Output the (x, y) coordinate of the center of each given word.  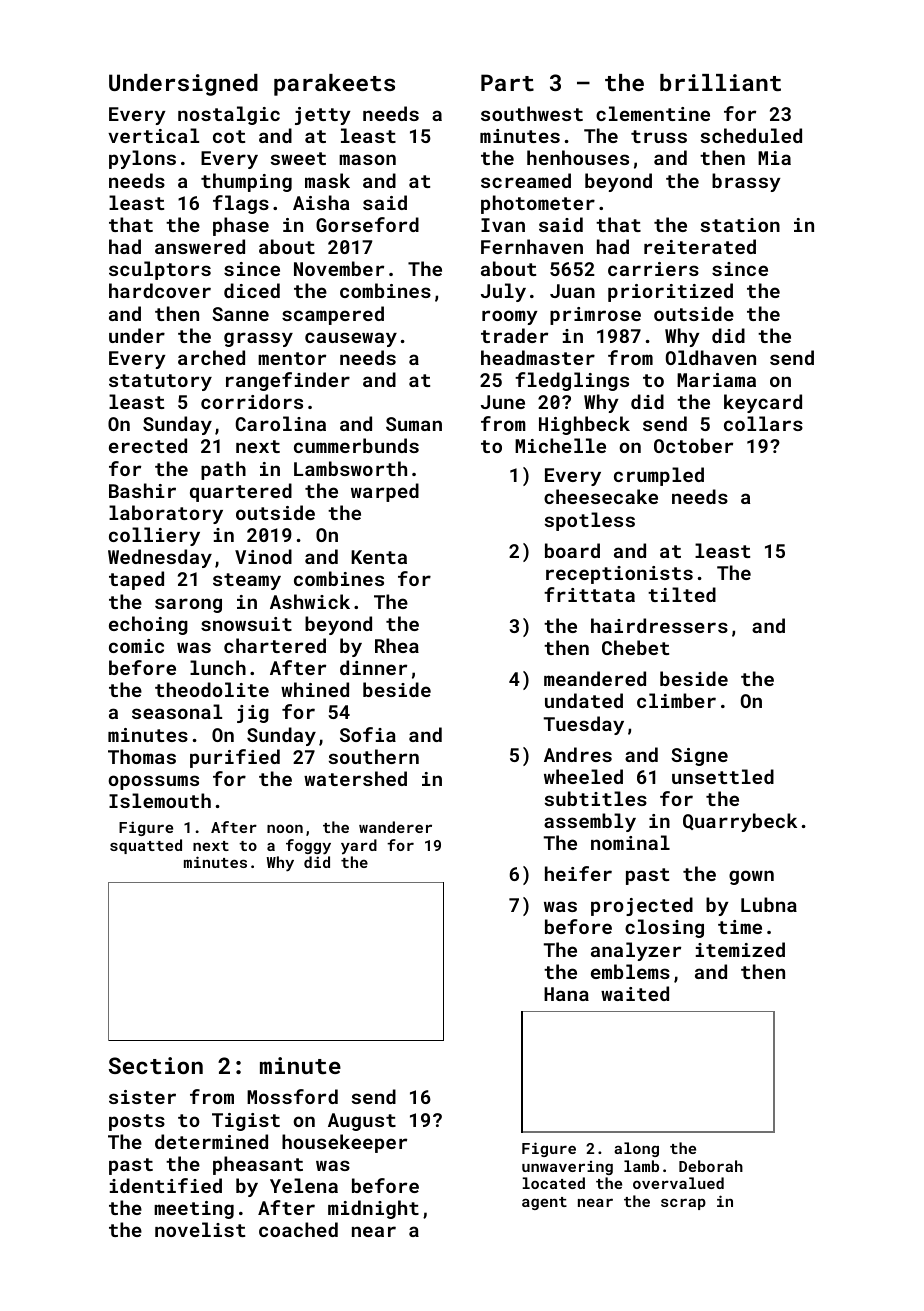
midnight (373, 1209)
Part (507, 82)
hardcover (160, 290)
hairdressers (659, 625)
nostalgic (229, 115)
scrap (683, 1204)
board (572, 550)
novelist (200, 1229)
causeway (351, 339)
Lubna (769, 904)
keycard (763, 403)
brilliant (720, 82)
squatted (146, 846)
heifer (578, 873)
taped (136, 580)
